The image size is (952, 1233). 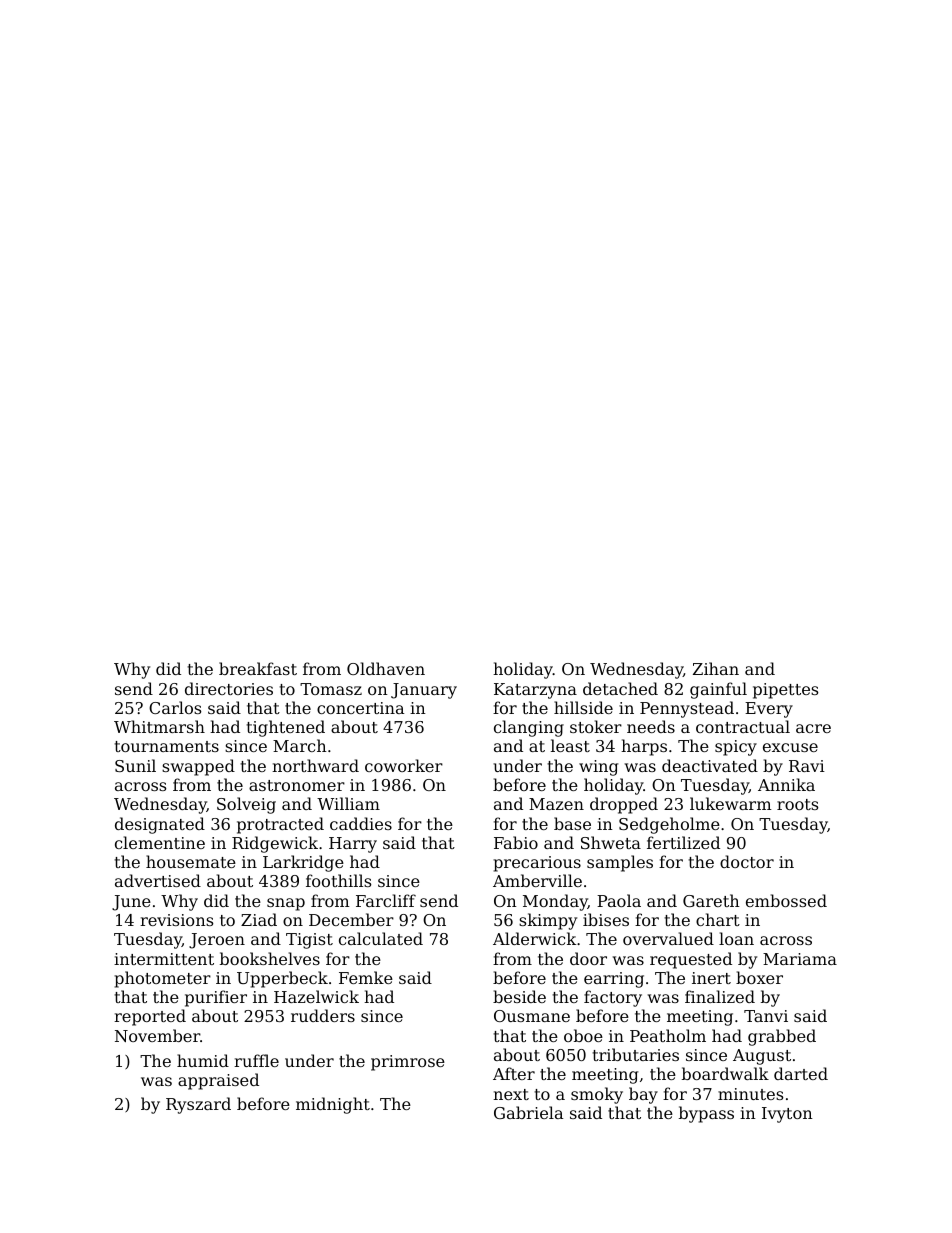 What do you see at coordinates (160, 825) in the screenshot?
I see `designated` at bounding box center [160, 825].
